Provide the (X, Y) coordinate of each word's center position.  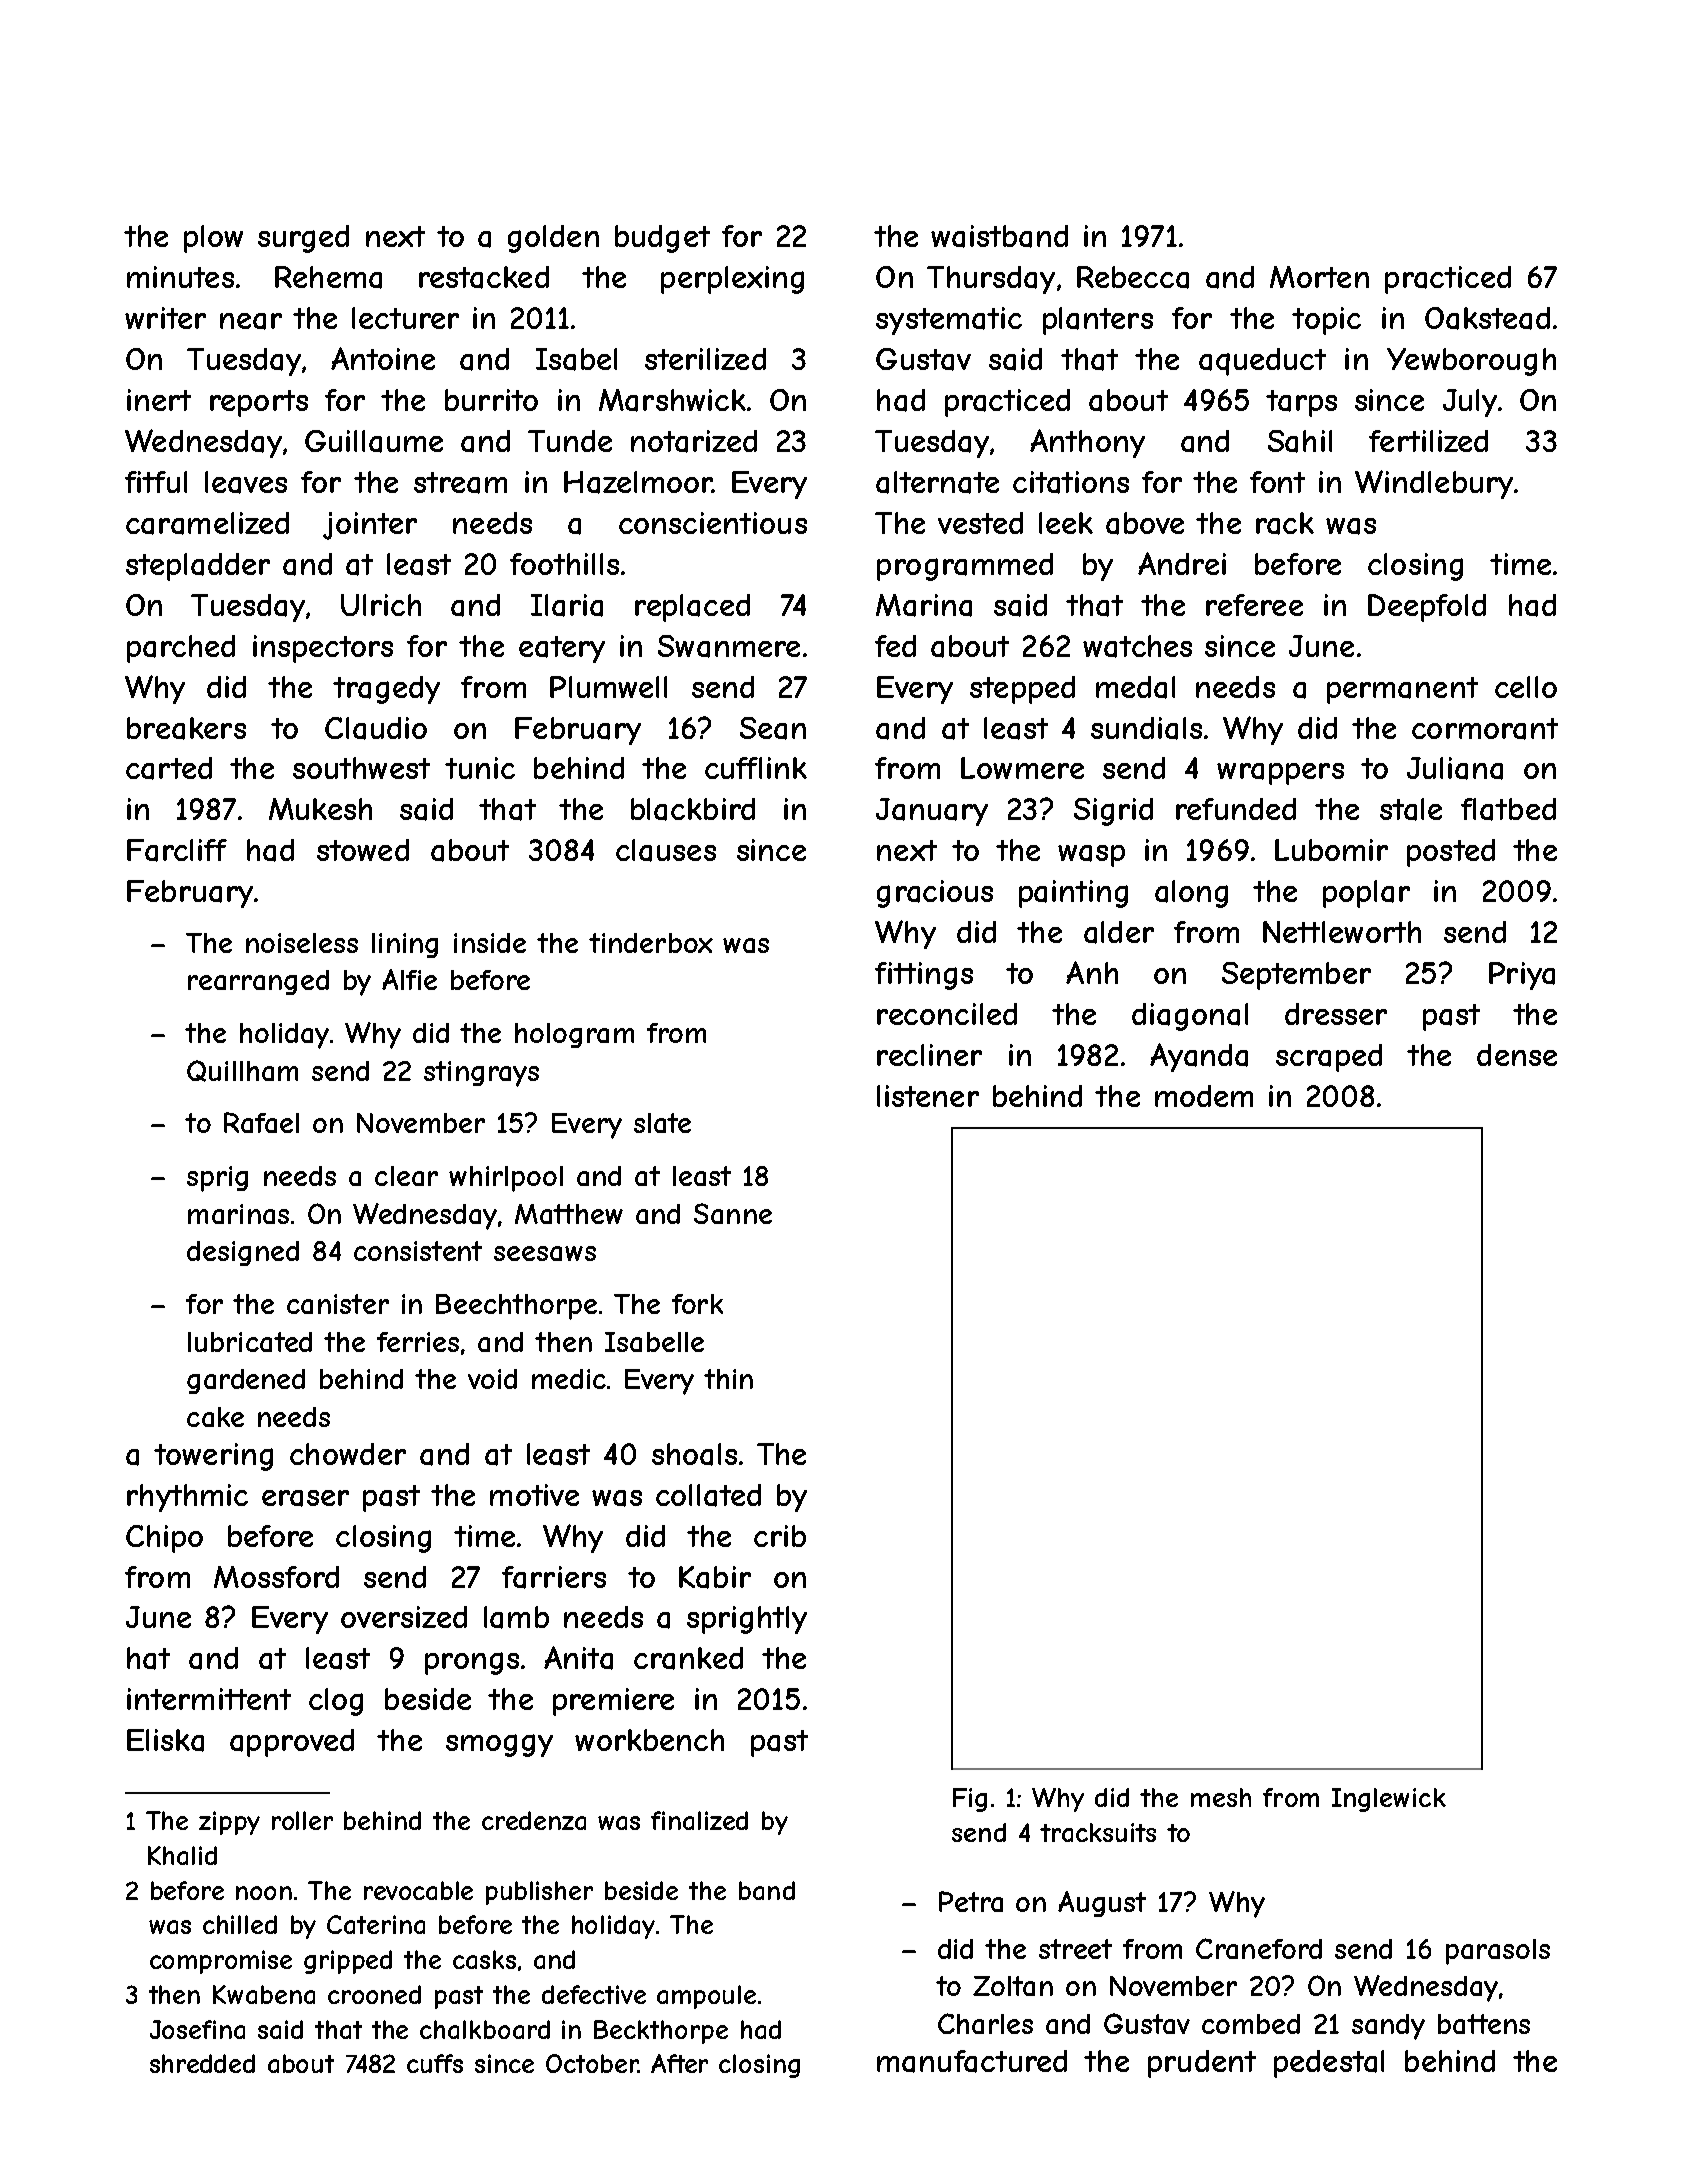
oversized (404, 1617)
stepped (1022, 690)
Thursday (991, 280)
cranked (688, 1658)
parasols (1498, 1952)
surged (303, 239)
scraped (1329, 1058)
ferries (418, 1342)
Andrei (1182, 563)
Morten (1319, 277)
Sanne (733, 1213)
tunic (480, 768)
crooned (374, 1994)
